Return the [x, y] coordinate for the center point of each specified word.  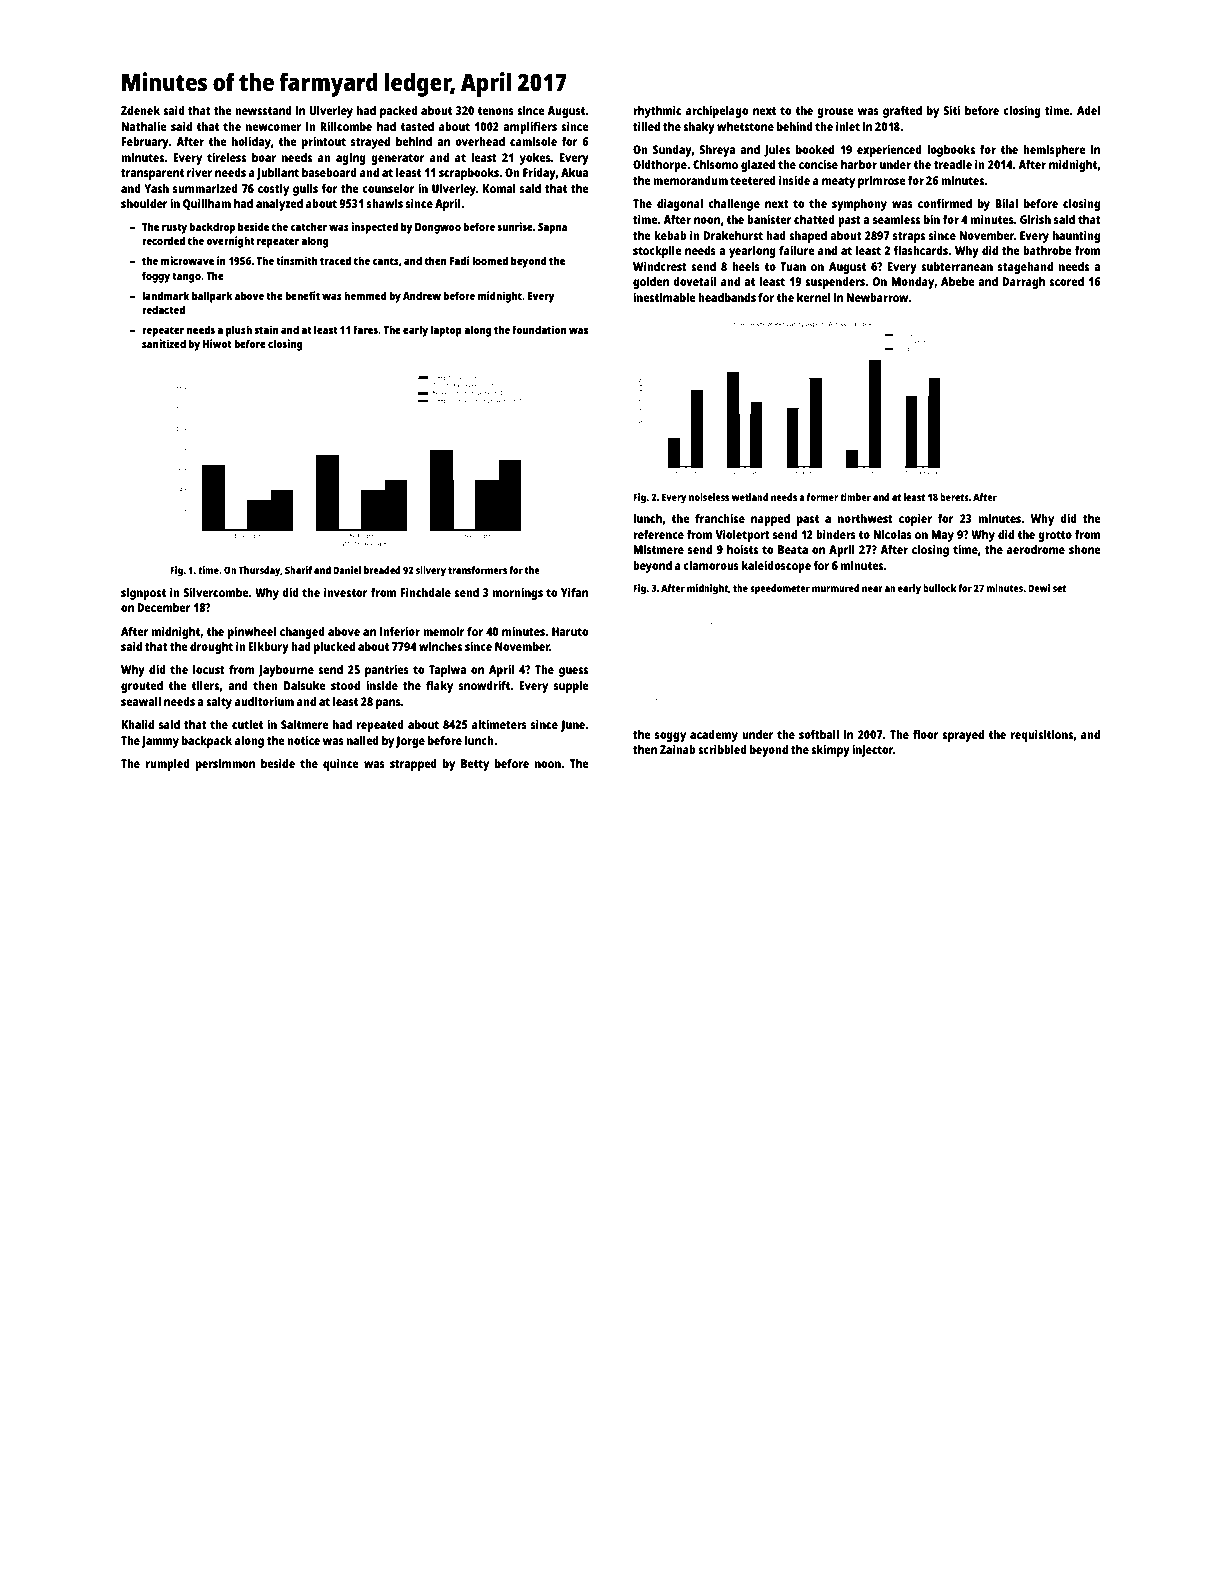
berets [954, 497]
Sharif [298, 570]
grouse [835, 113]
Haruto [570, 631]
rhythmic [657, 111]
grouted [142, 687]
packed [399, 112]
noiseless [709, 497]
